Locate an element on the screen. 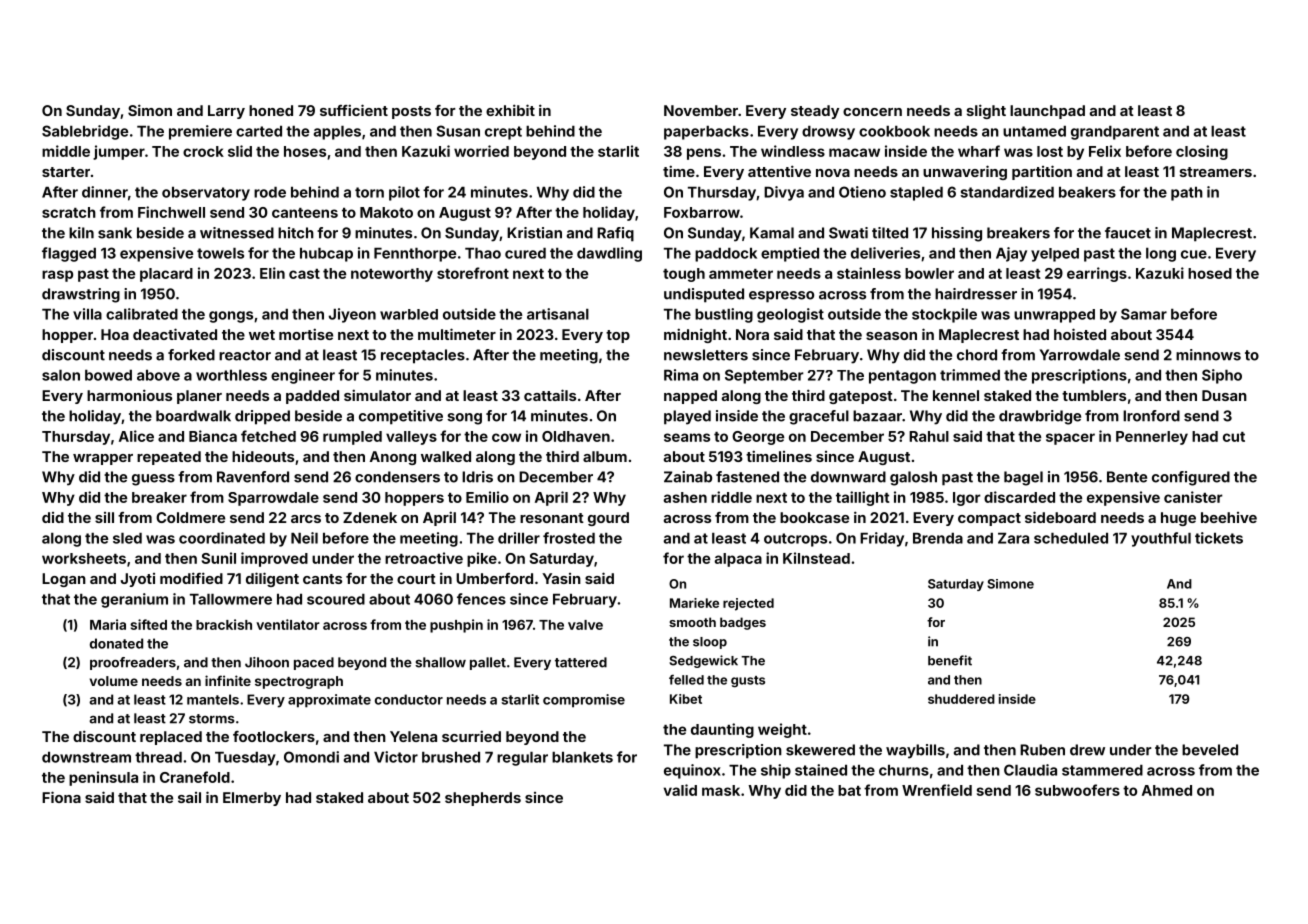 The image size is (1308, 924). Neil is located at coordinates (304, 538).
